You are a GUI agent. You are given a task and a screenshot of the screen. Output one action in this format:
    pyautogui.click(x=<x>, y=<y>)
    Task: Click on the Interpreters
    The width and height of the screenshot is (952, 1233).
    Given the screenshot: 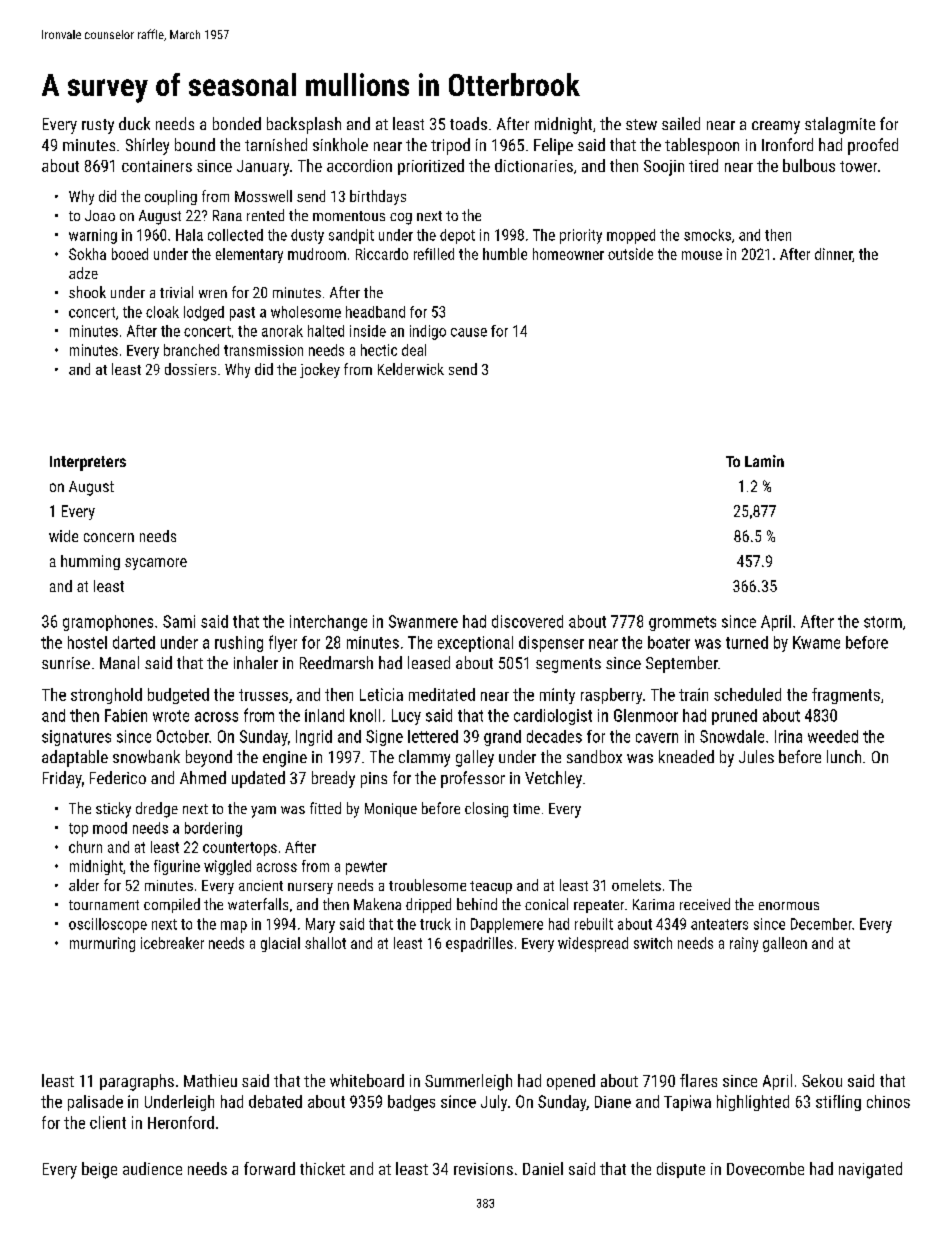 What is the action you would take?
    pyautogui.click(x=88, y=463)
